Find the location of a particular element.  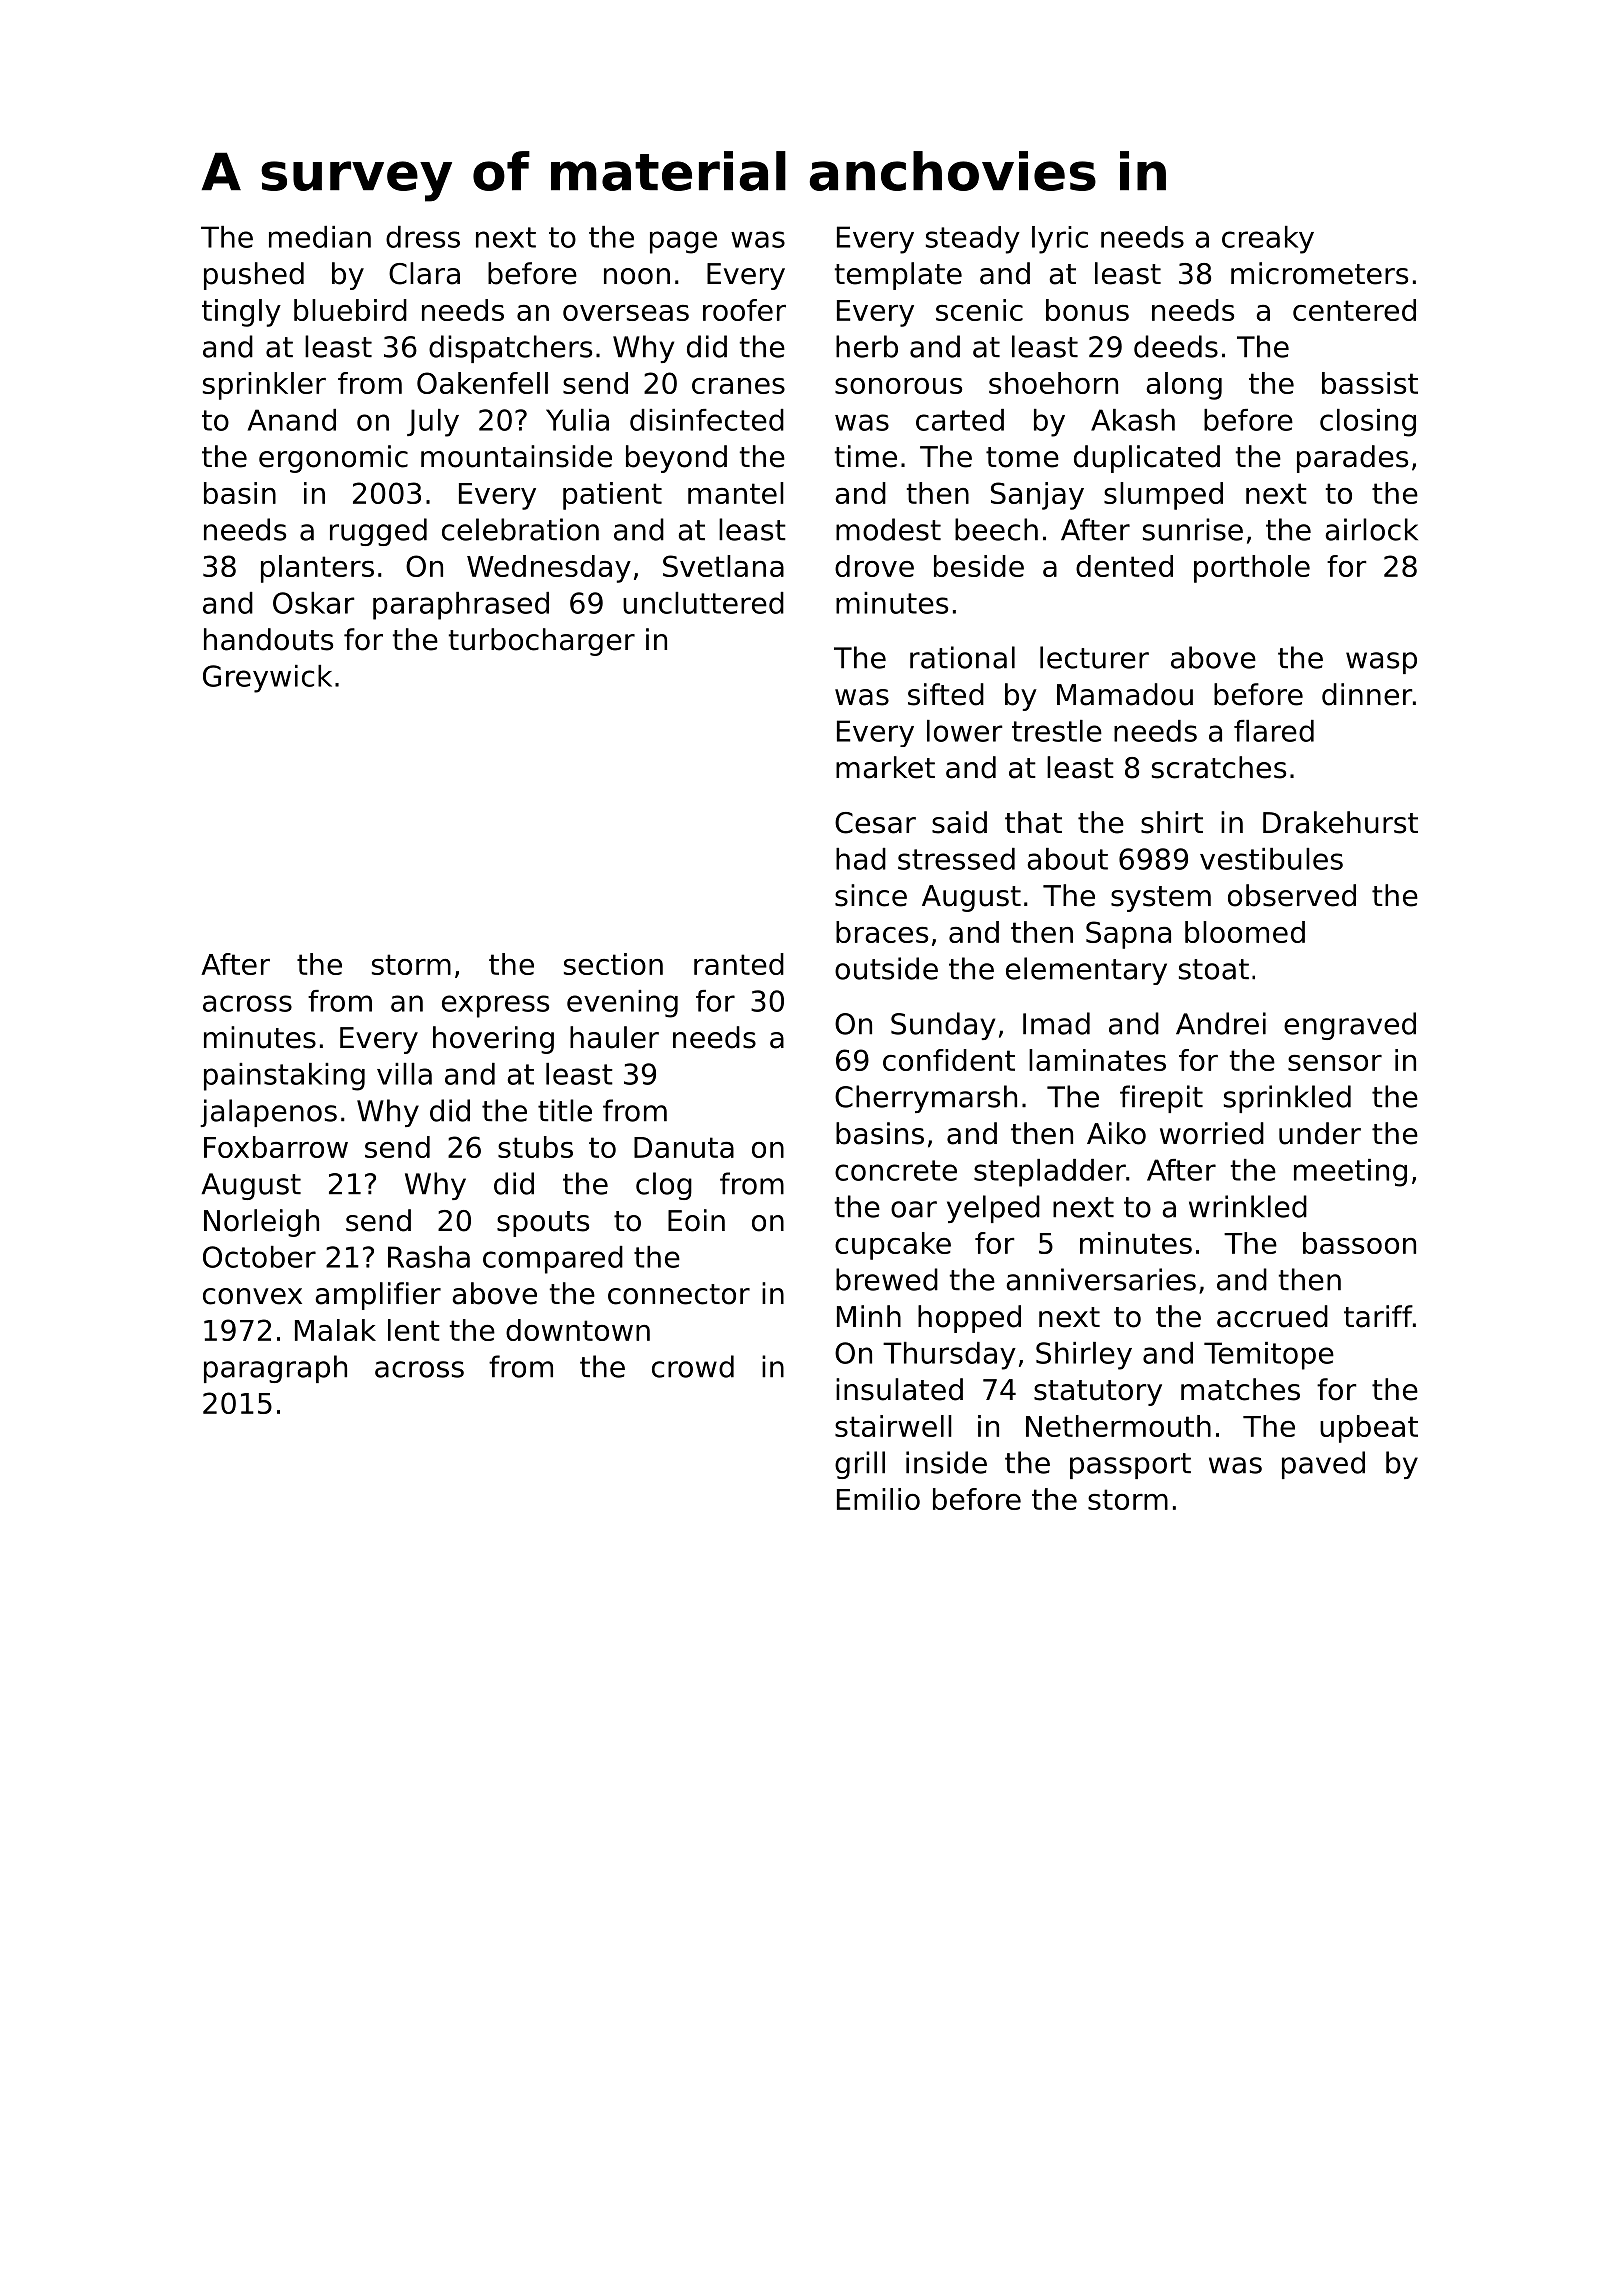

Norleigh is located at coordinates (261, 1223).
